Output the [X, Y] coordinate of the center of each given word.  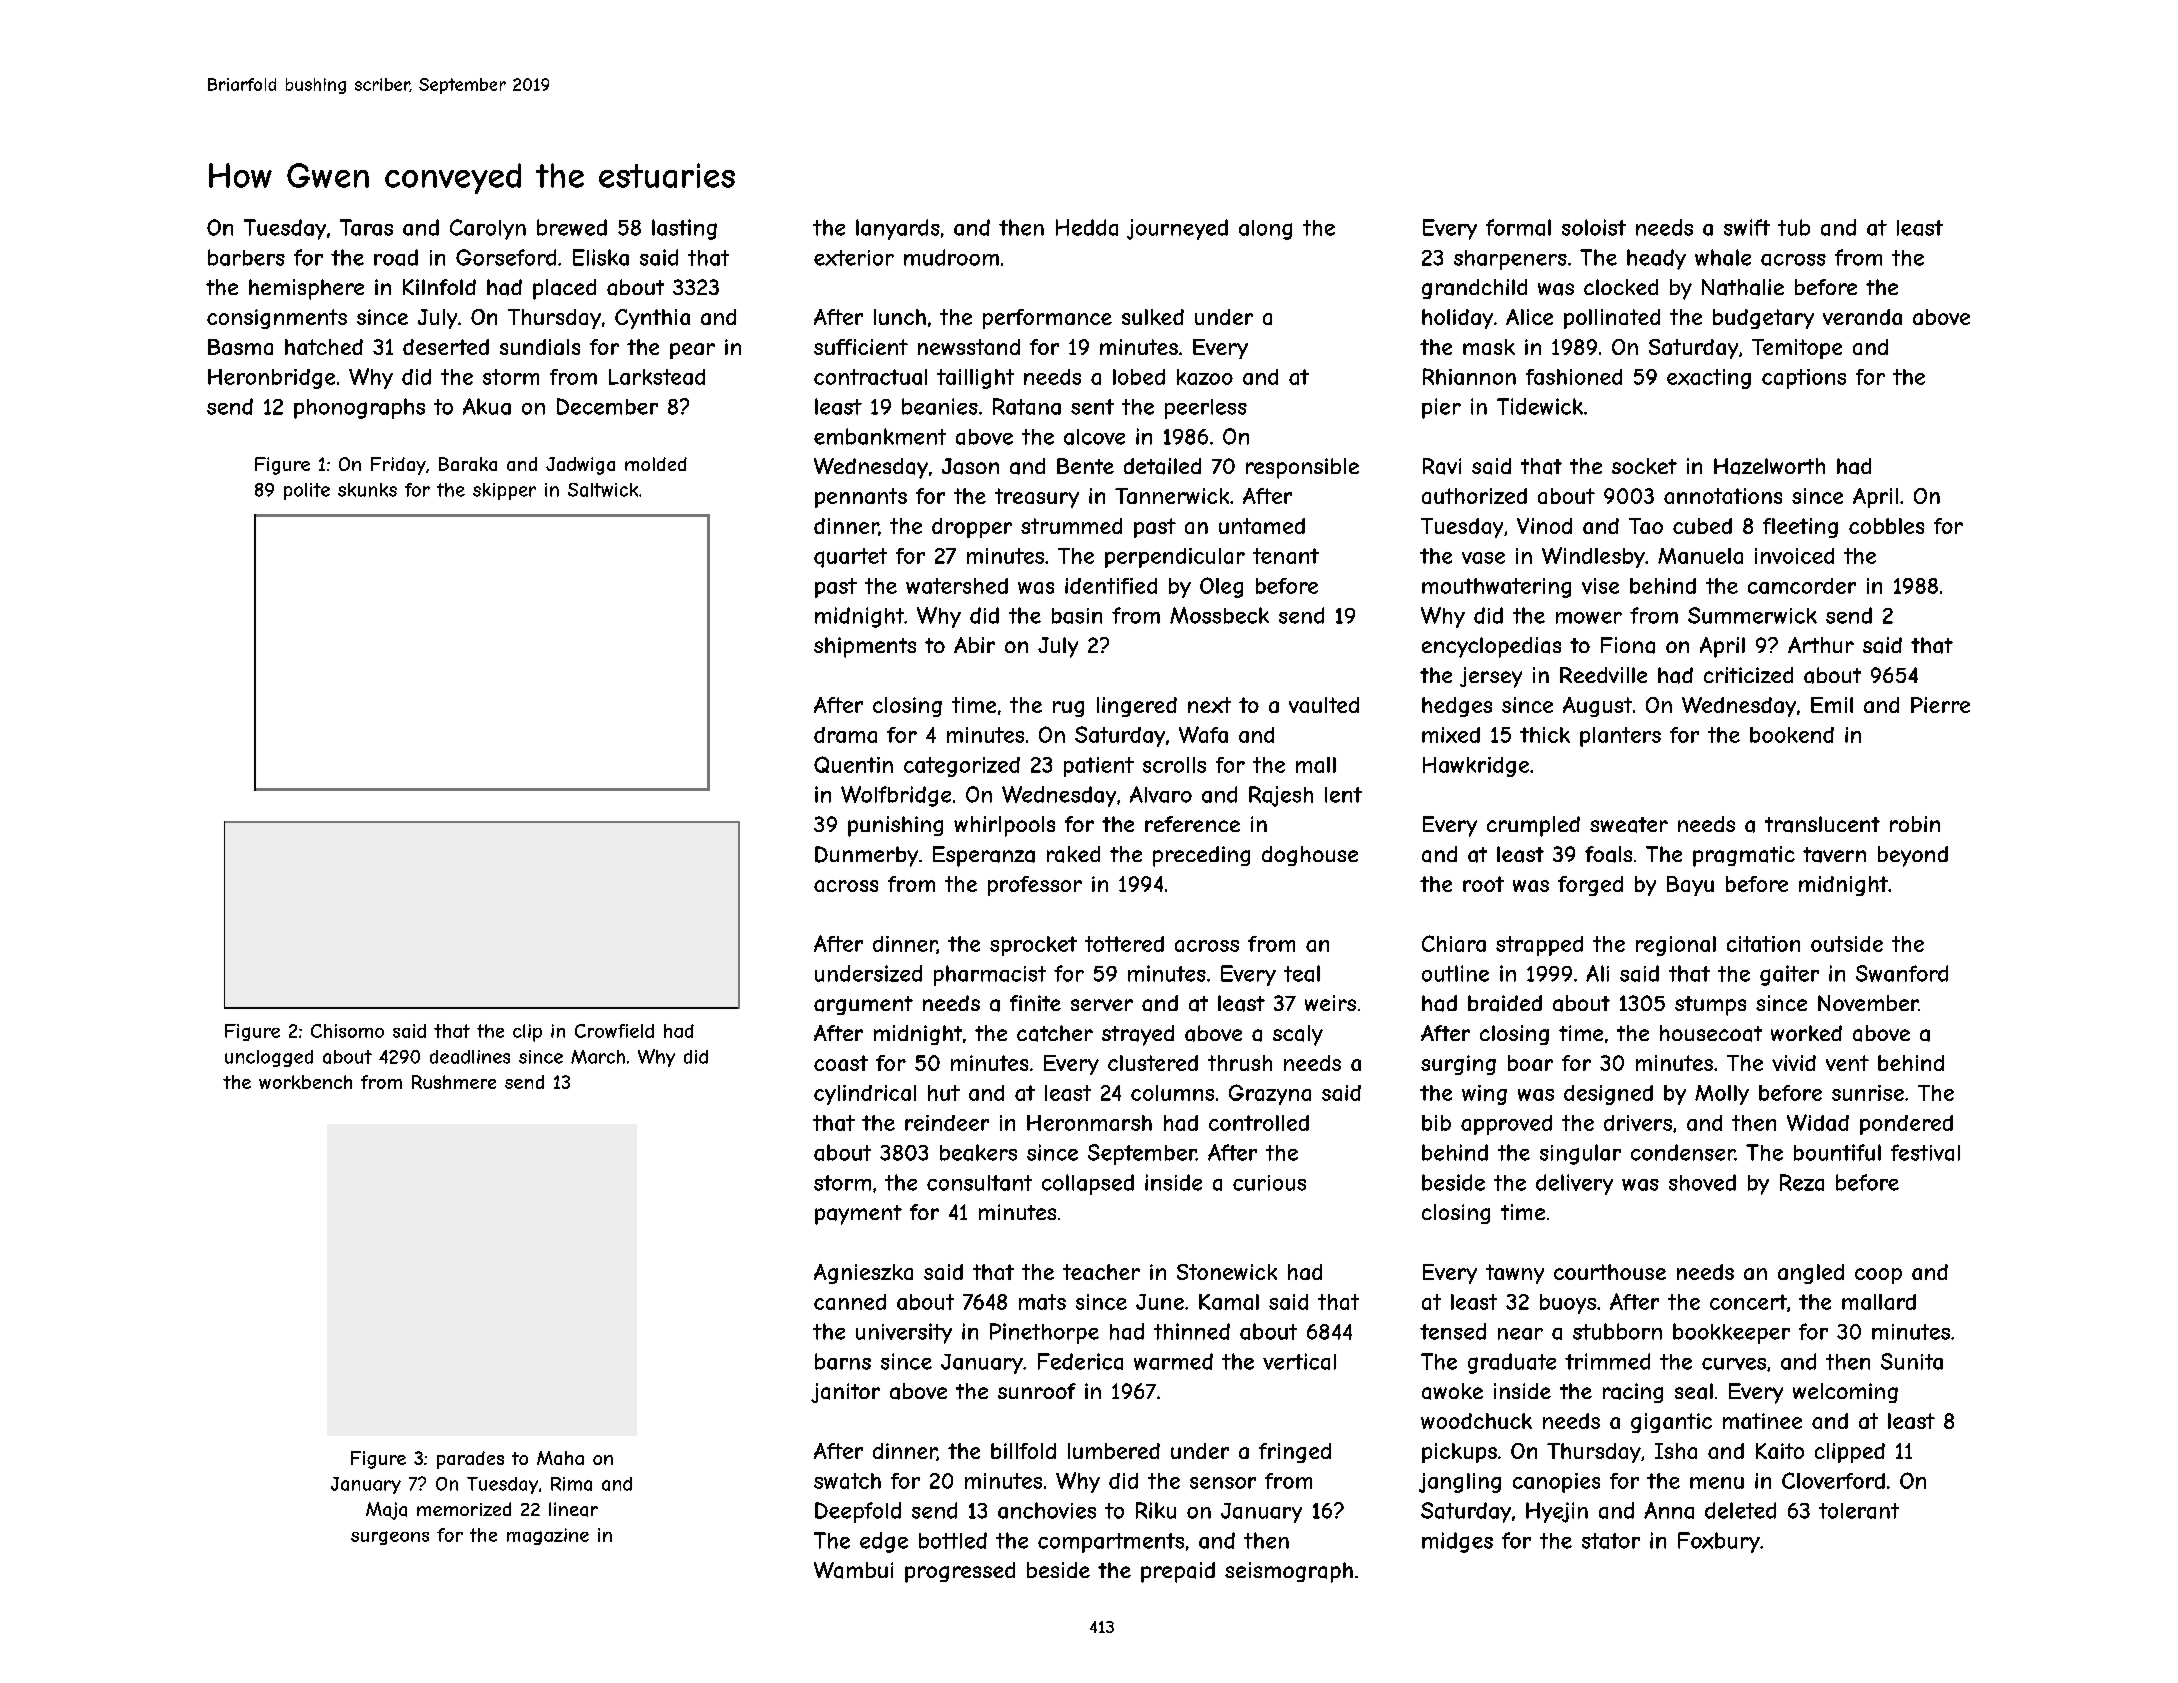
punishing [895, 826]
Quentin [853, 764]
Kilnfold [439, 287]
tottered [1124, 944]
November [1868, 1003]
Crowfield [614, 1031]
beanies [940, 406]
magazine [548, 1536]
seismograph [1289, 1572]
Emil [1832, 705]
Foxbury [1719, 1542]
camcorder [1802, 586]
